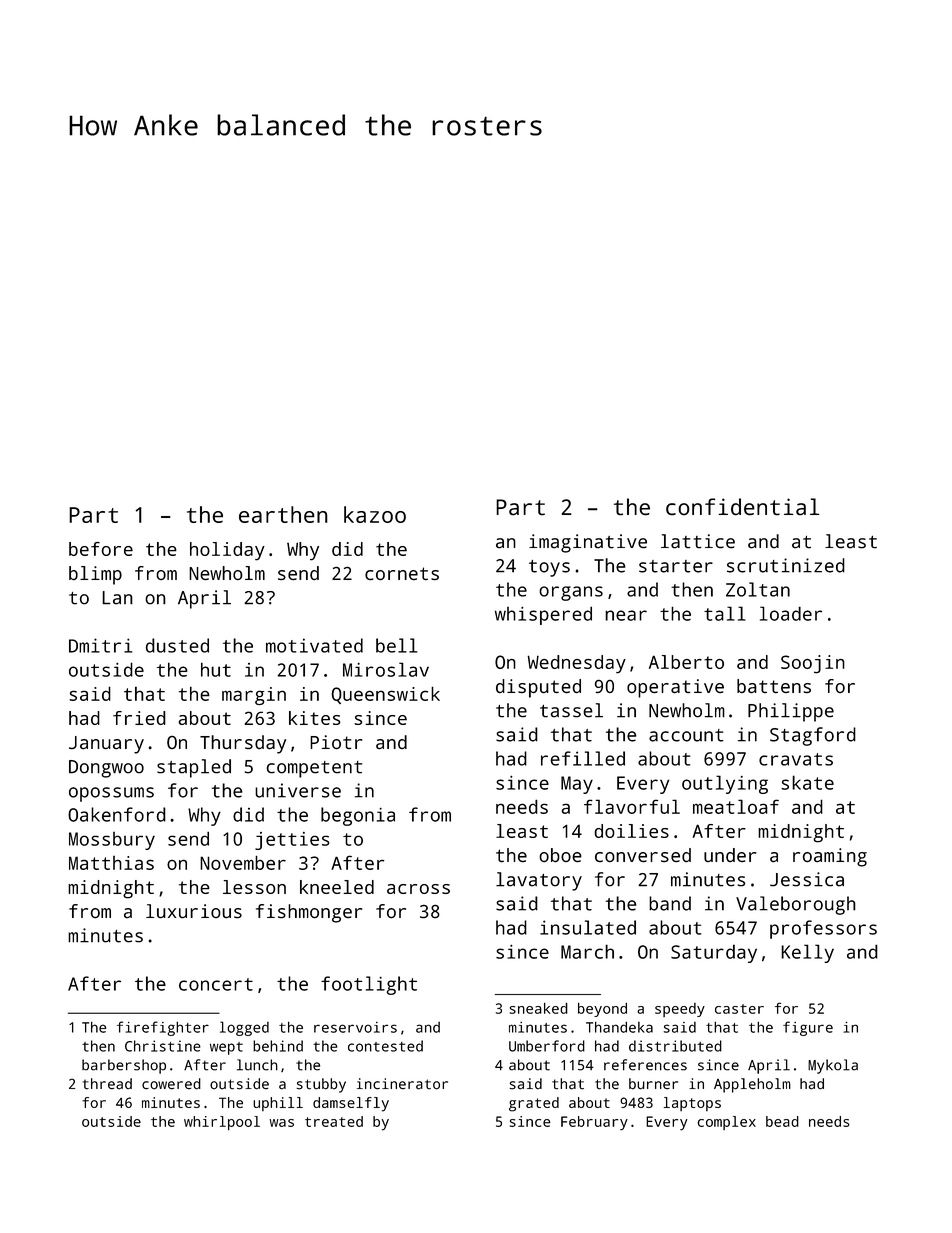 This document has height=1233, width=952. I want to click on Zoltan, so click(758, 589).
